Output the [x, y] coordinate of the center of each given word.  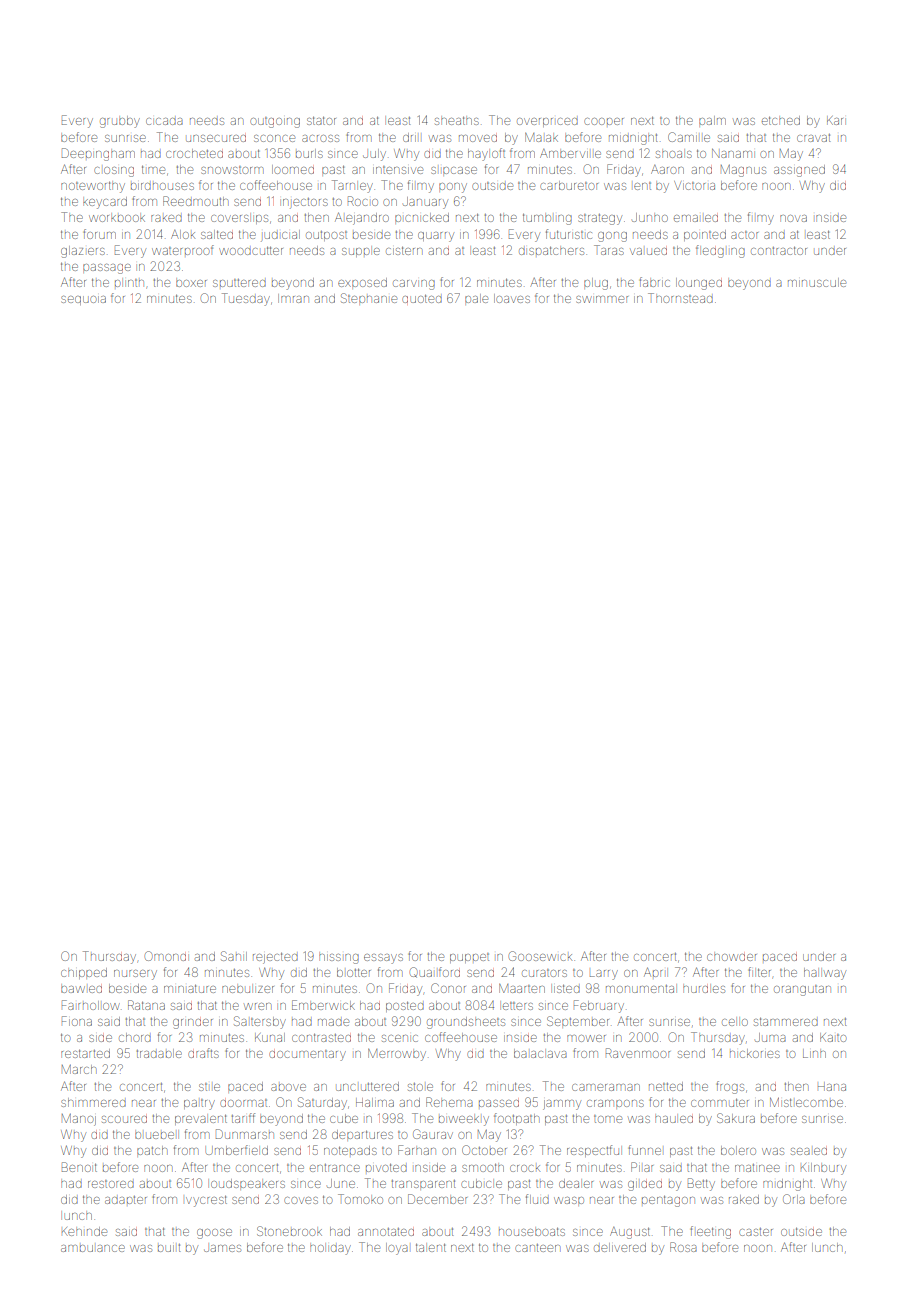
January [425, 203]
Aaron [667, 169]
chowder [732, 957]
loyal [397, 1249]
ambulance [93, 1248]
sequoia [83, 300]
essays [383, 959]
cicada [164, 121]
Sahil [234, 956]
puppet [469, 958]
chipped [84, 973]
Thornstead [680, 298]
